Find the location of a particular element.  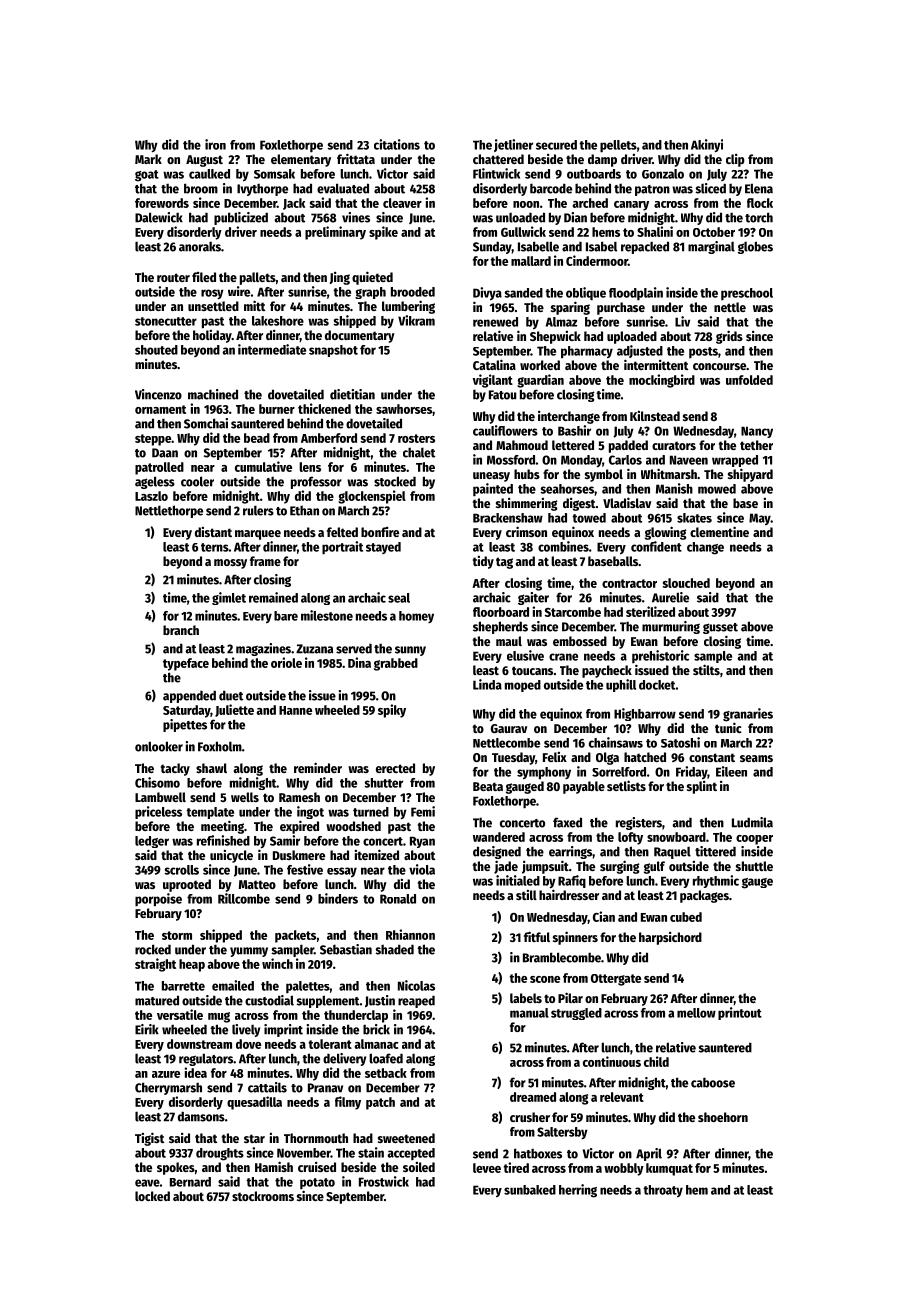

citations is located at coordinates (397, 144).
